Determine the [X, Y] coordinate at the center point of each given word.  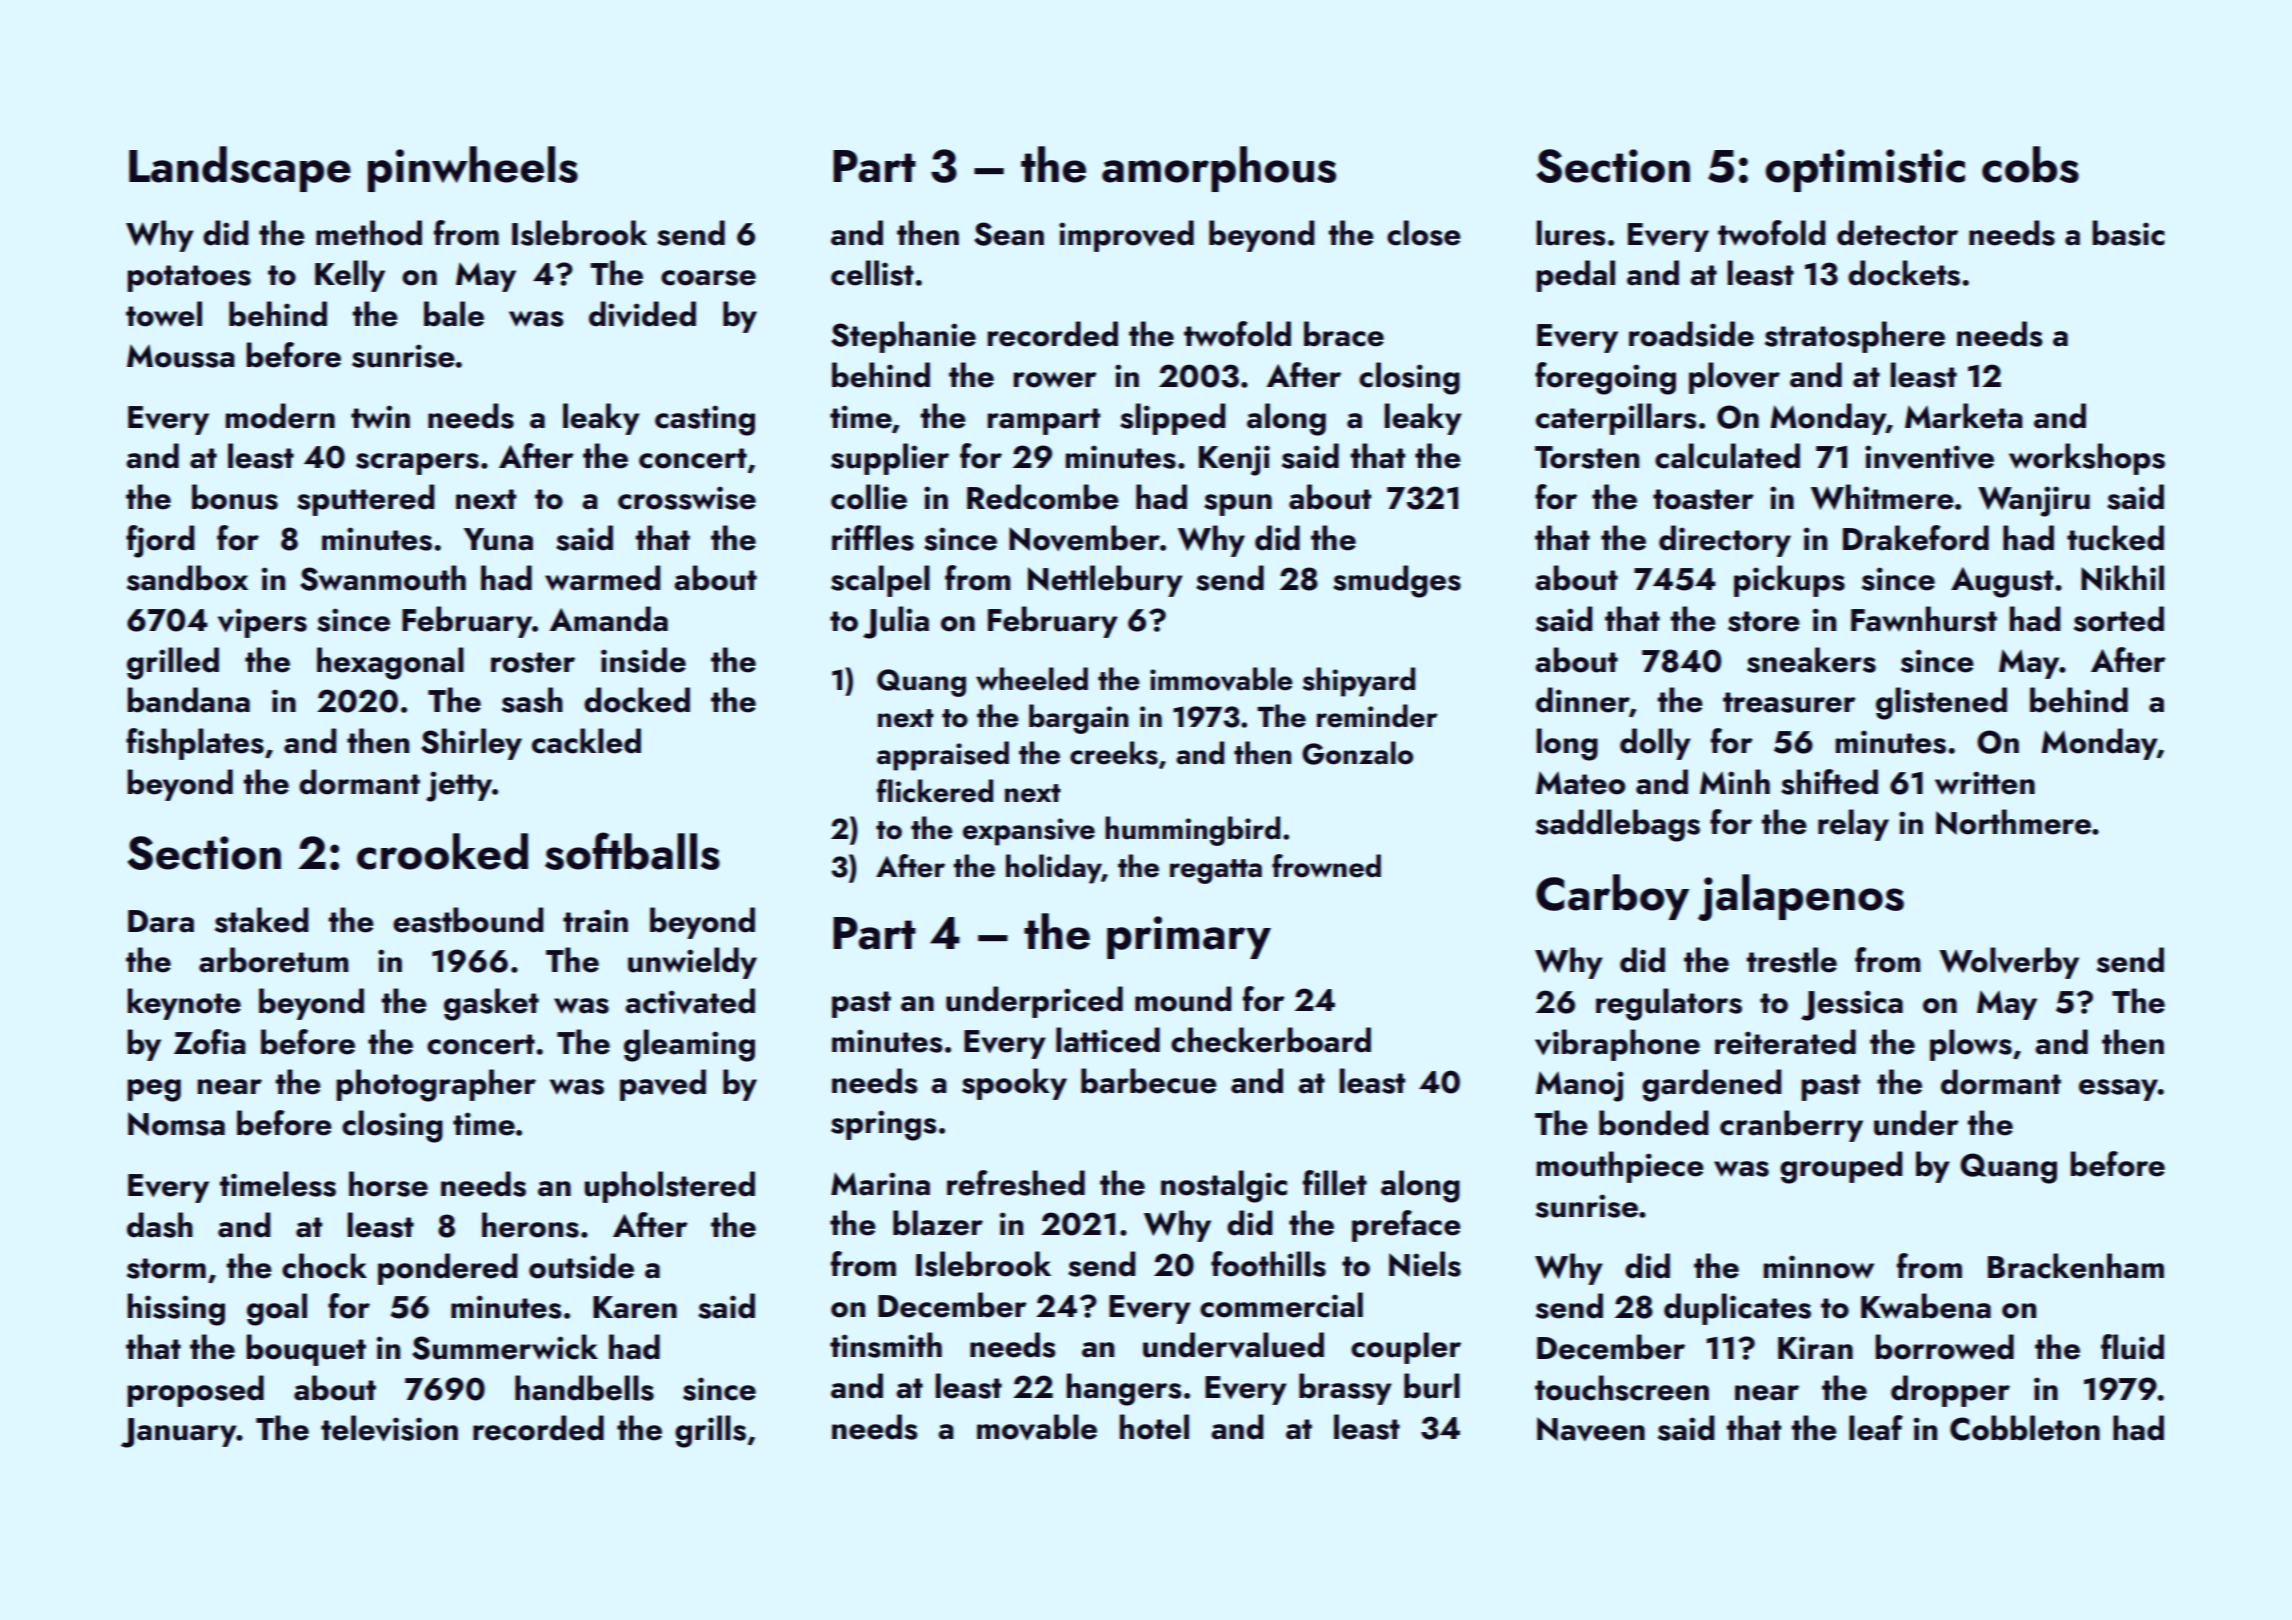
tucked [2115, 538]
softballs [632, 851]
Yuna [498, 539]
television [389, 1428]
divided [642, 314]
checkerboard [1271, 1040]
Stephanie [903, 337]
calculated [1727, 456]
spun [1238, 505]
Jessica [1852, 1005]
